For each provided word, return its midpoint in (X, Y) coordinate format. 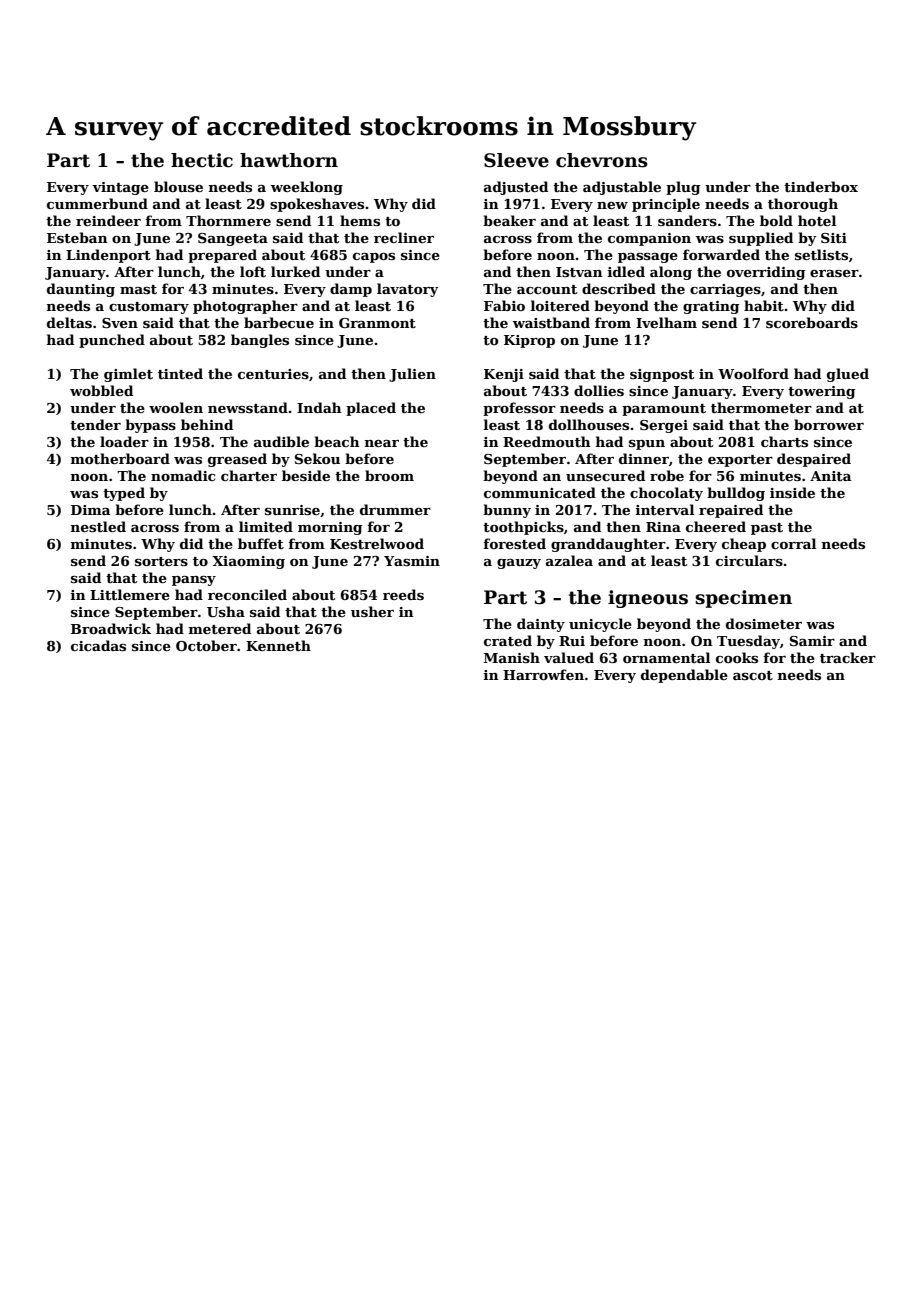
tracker (848, 657)
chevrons (602, 160)
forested (514, 543)
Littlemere (130, 594)
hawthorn (289, 160)
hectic (202, 160)
